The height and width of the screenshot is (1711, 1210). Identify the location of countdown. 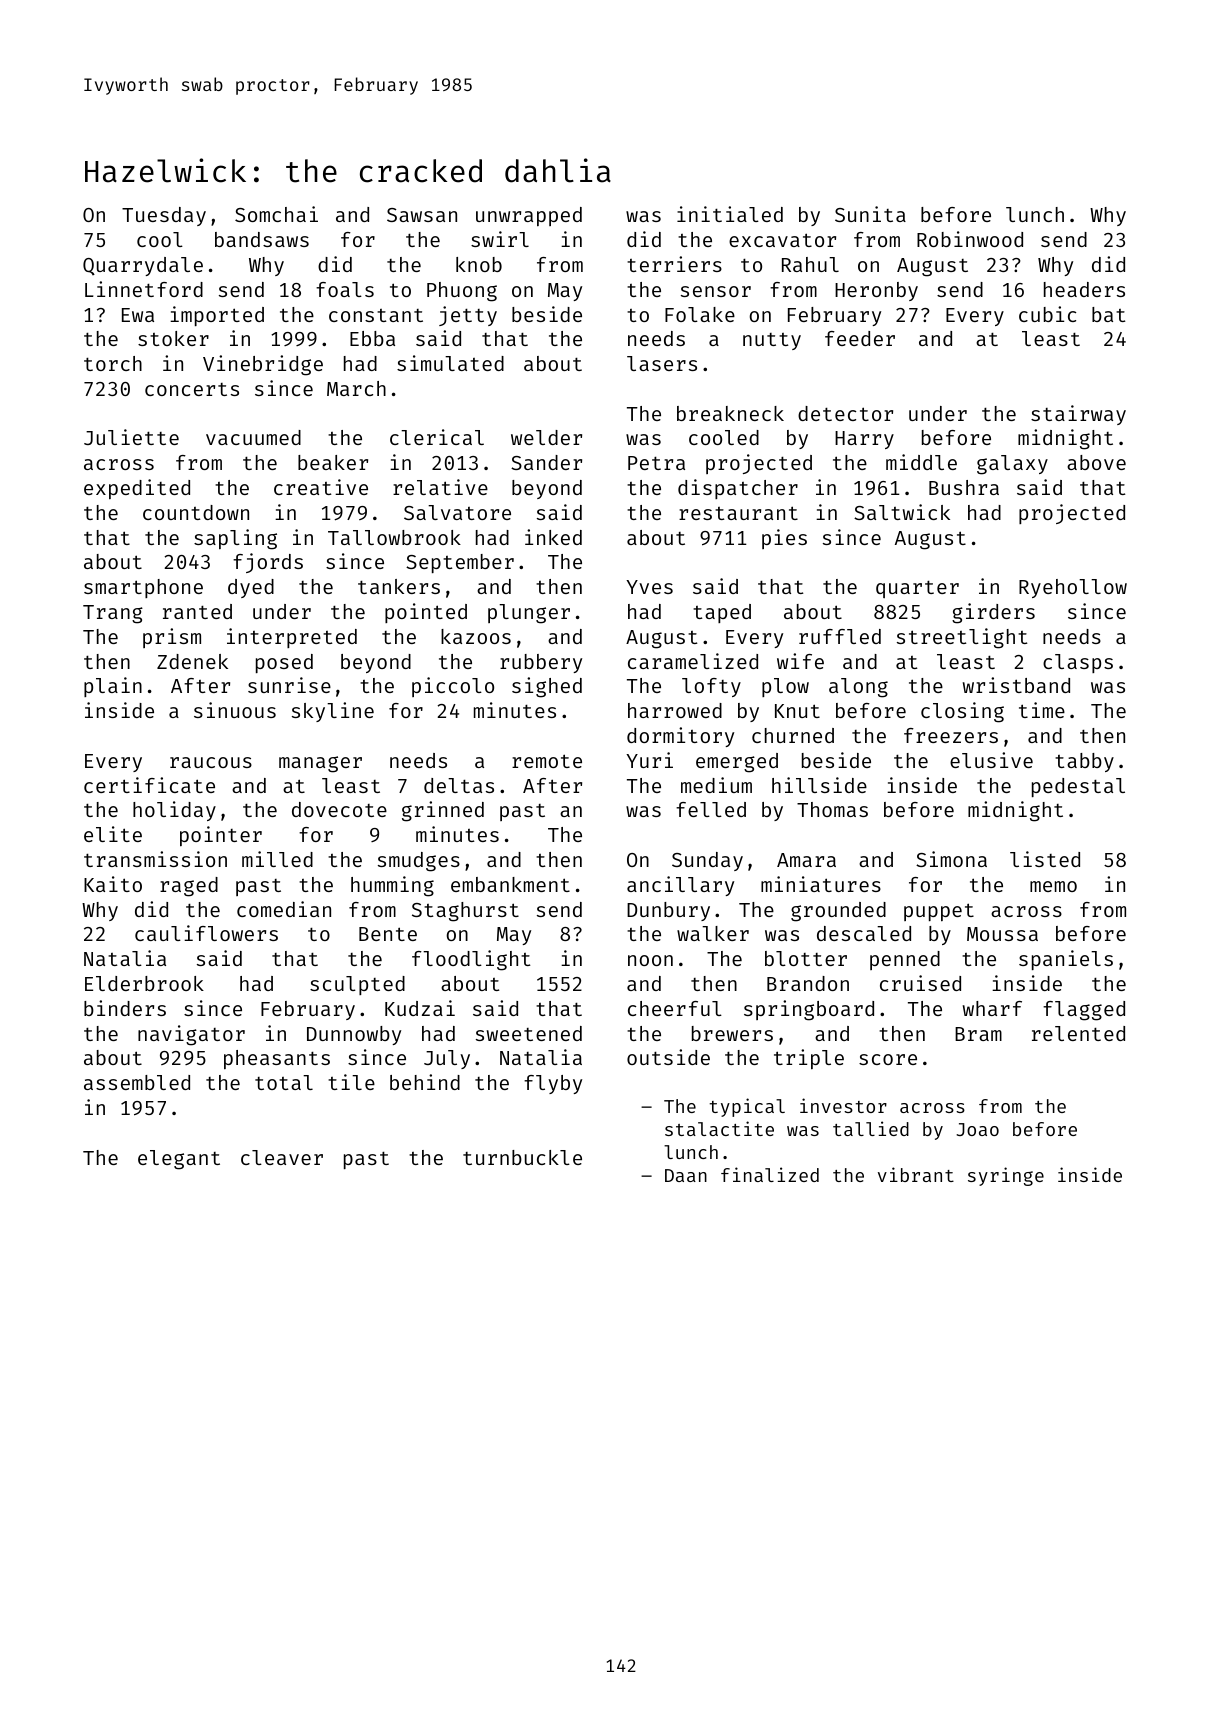
(196, 512).
